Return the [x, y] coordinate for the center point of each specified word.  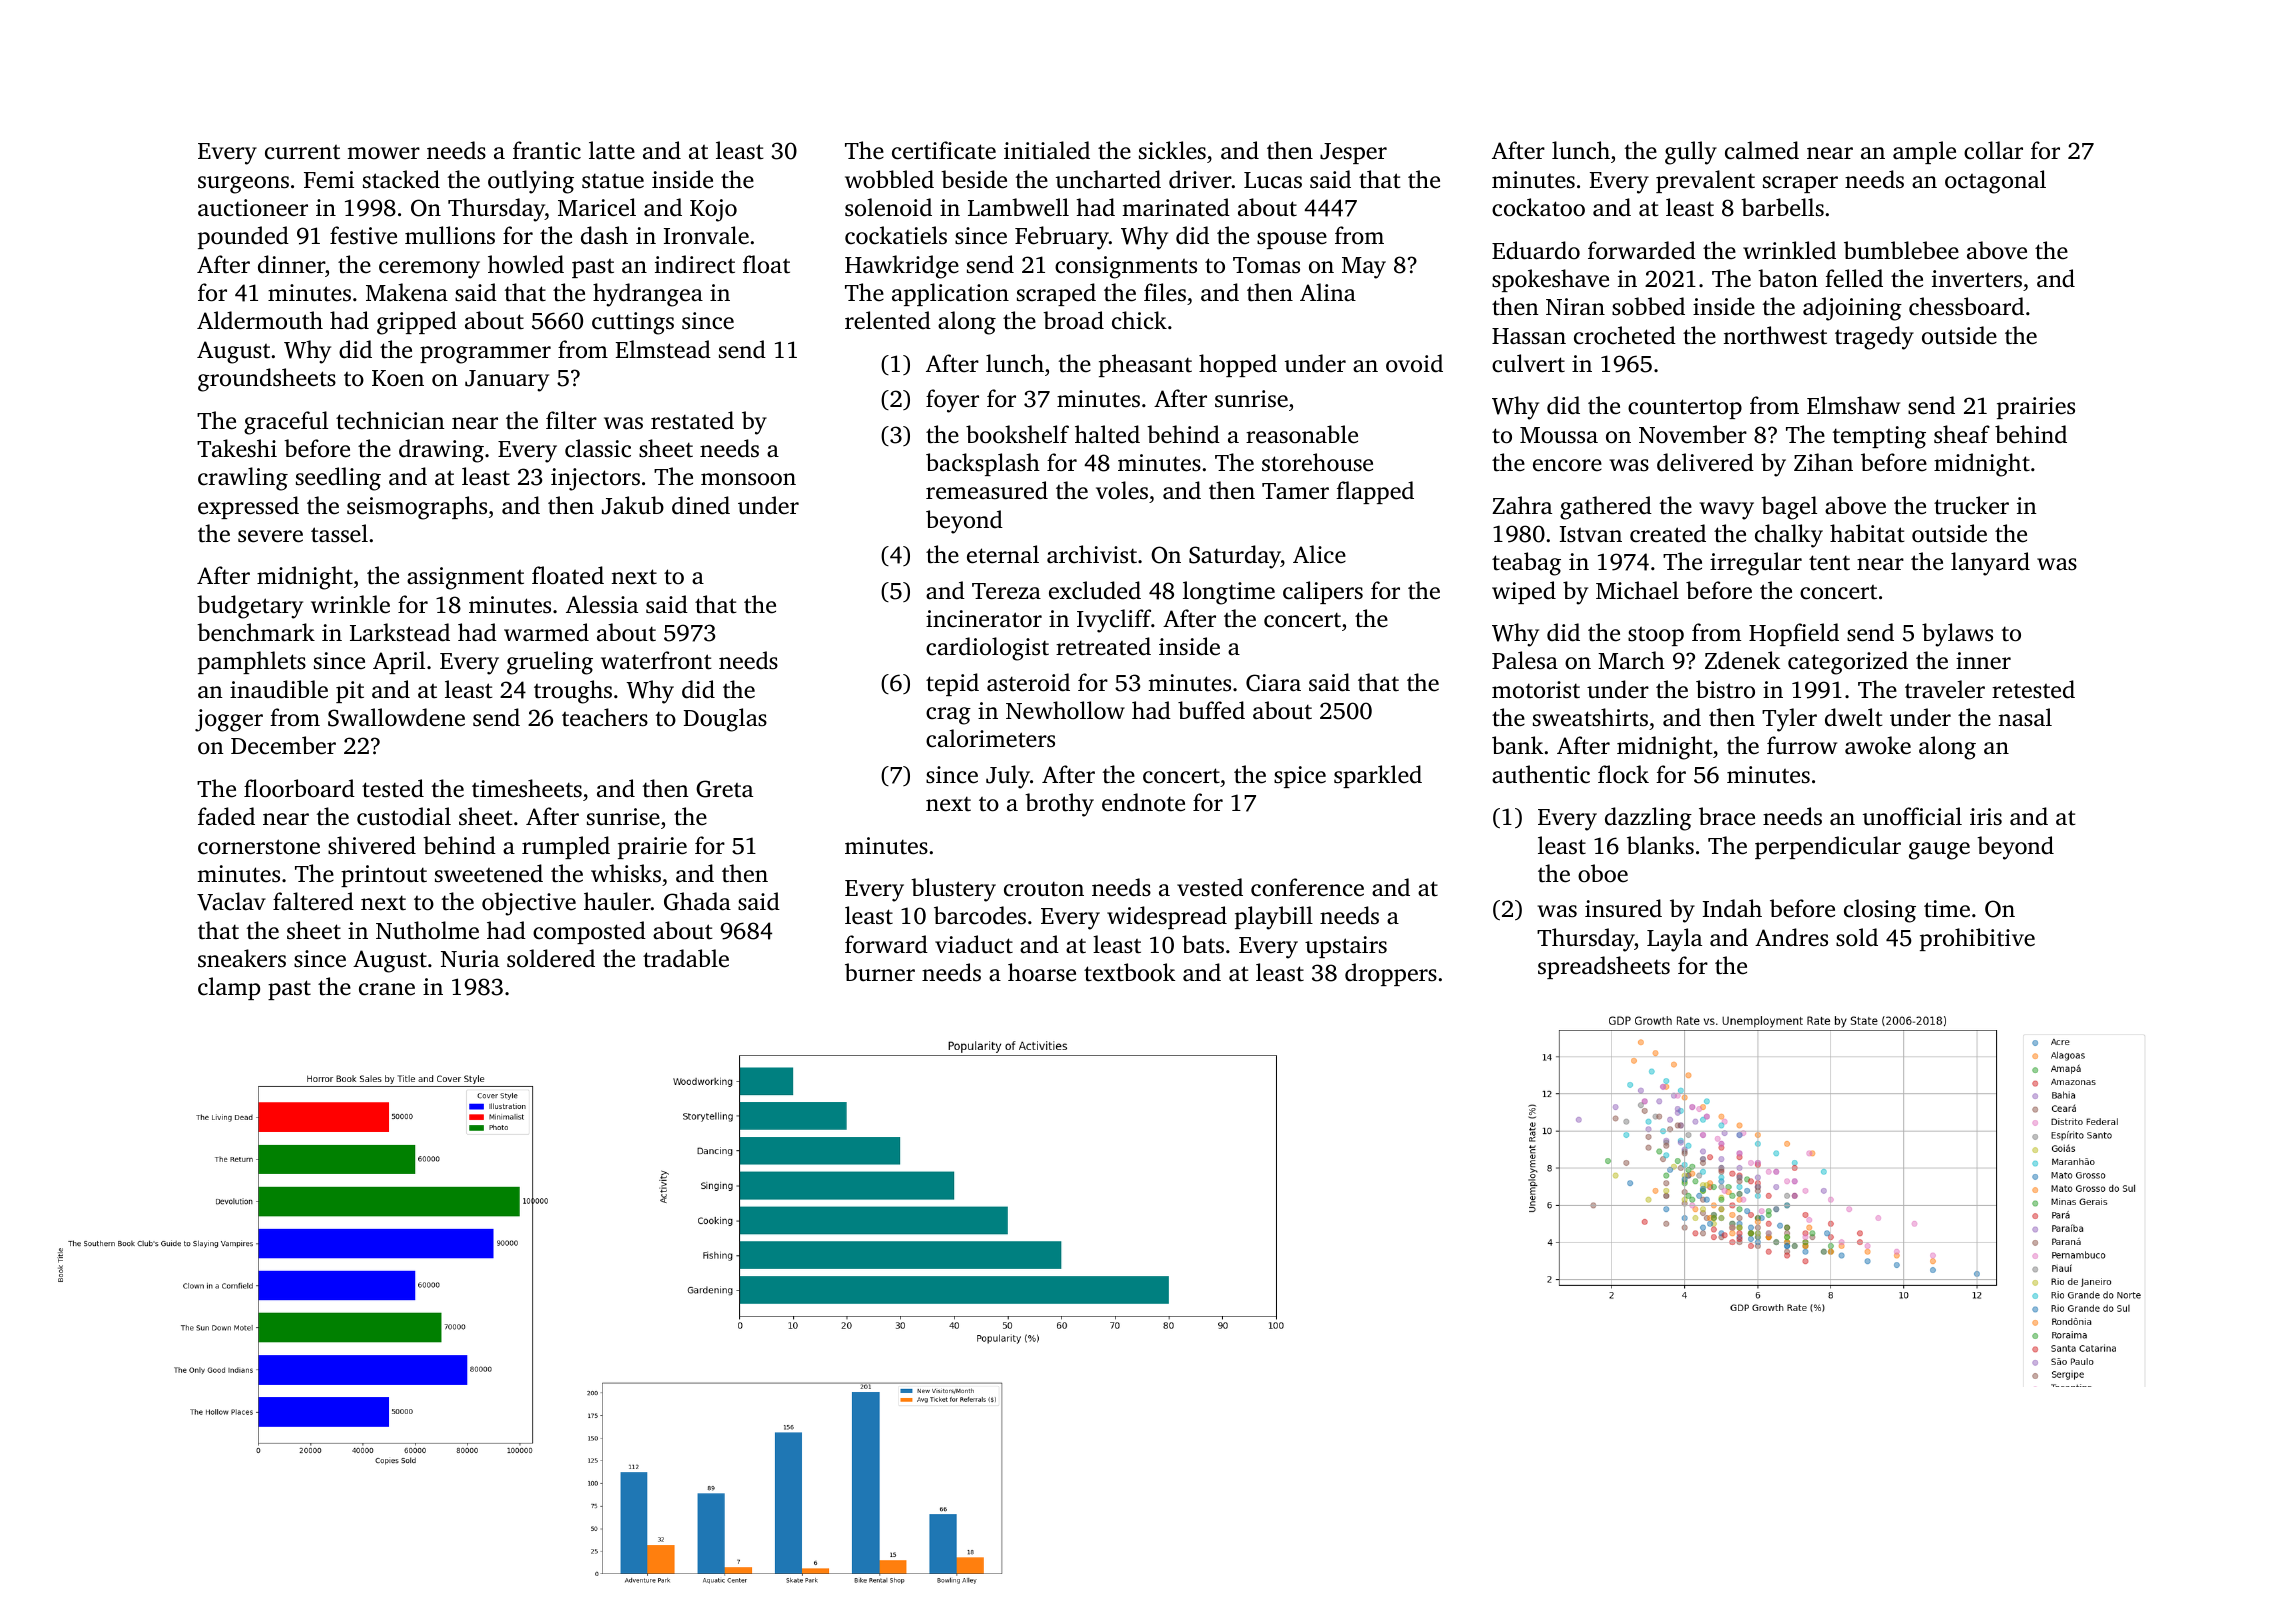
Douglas [725, 720]
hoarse [1042, 972]
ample [1924, 152]
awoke [1878, 745]
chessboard [1966, 306]
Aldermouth [260, 320]
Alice [1319, 554]
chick [1139, 320]
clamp [229, 988]
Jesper [1353, 153]
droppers [1391, 974]
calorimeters [990, 738]
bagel [1789, 508]
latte [612, 150]
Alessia [602, 604]
